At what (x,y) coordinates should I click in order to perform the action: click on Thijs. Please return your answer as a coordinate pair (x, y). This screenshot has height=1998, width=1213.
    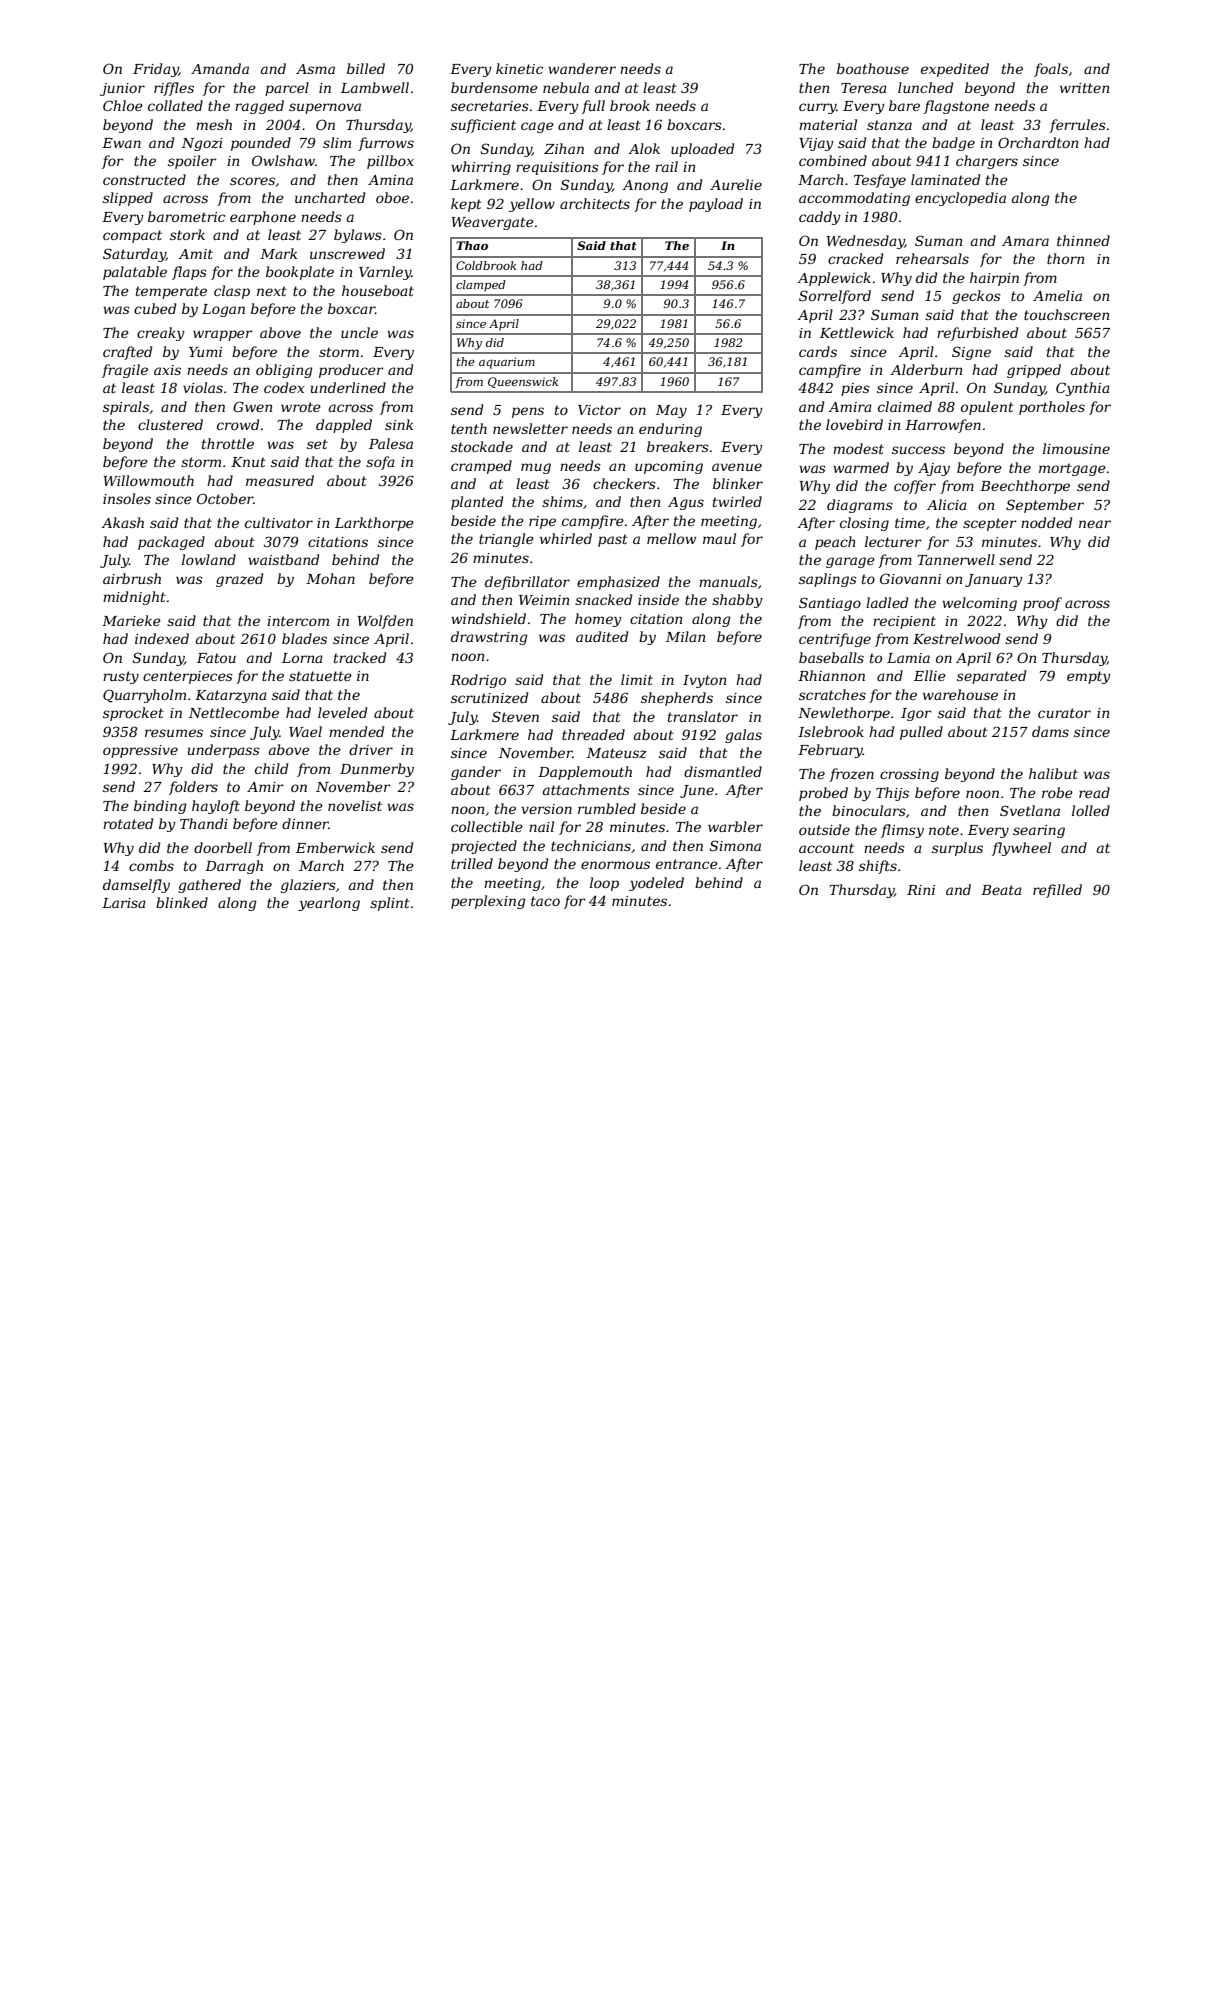
    Looking at the image, I should click on (892, 794).
